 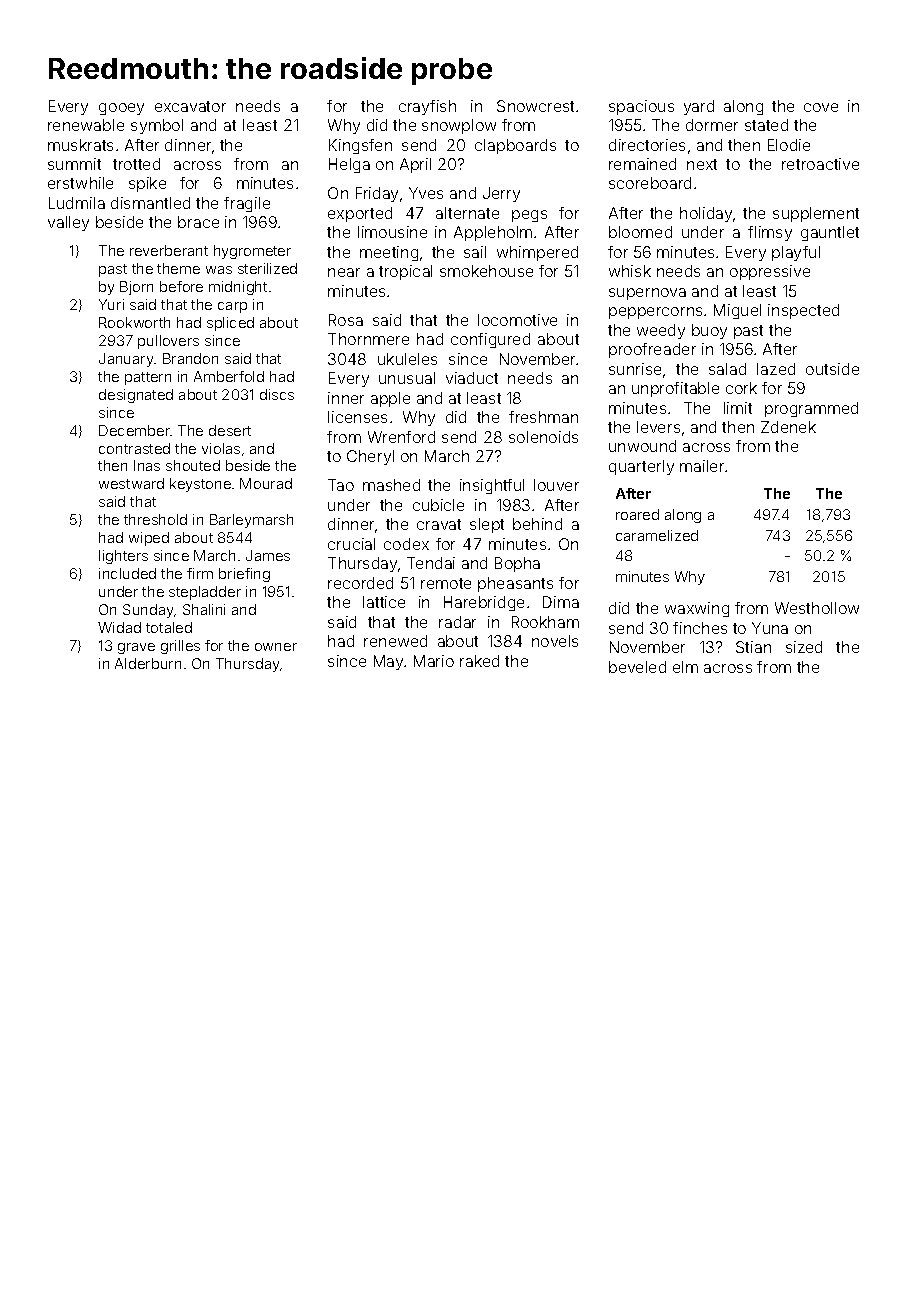 I want to click on firm, so click(x=200, y=573).
